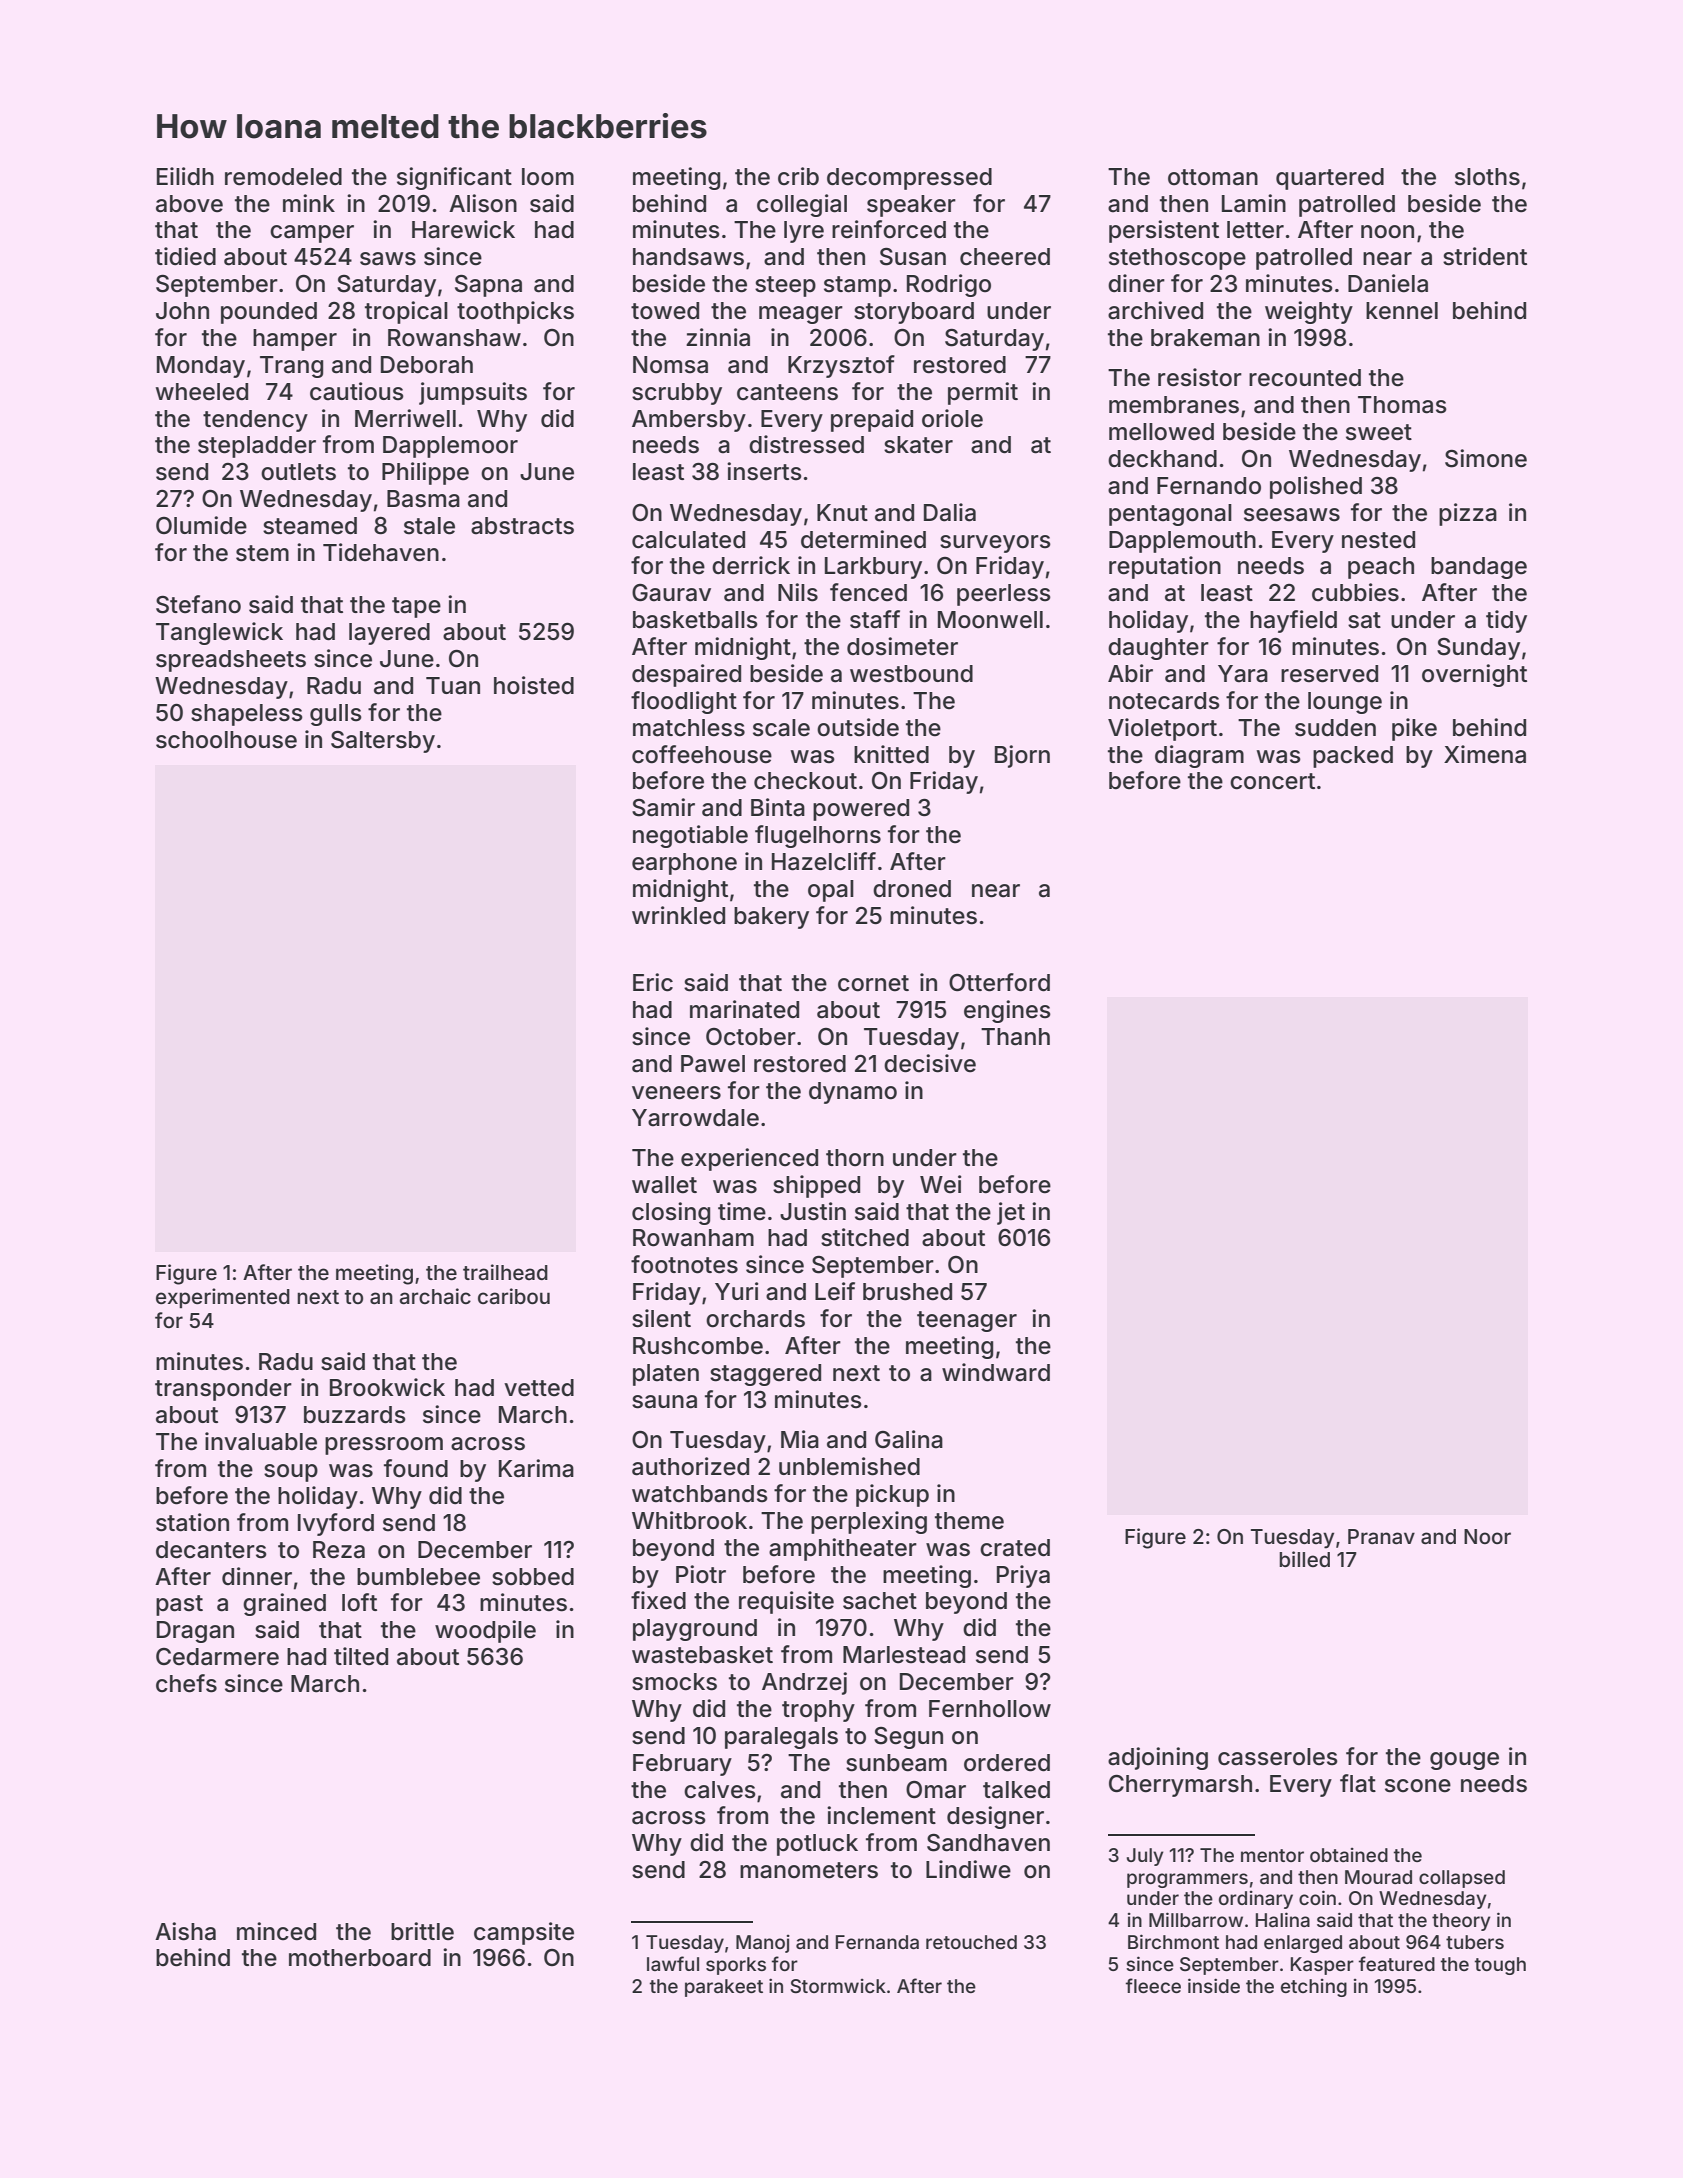  I want to click on minced, so click(276, 1931).
